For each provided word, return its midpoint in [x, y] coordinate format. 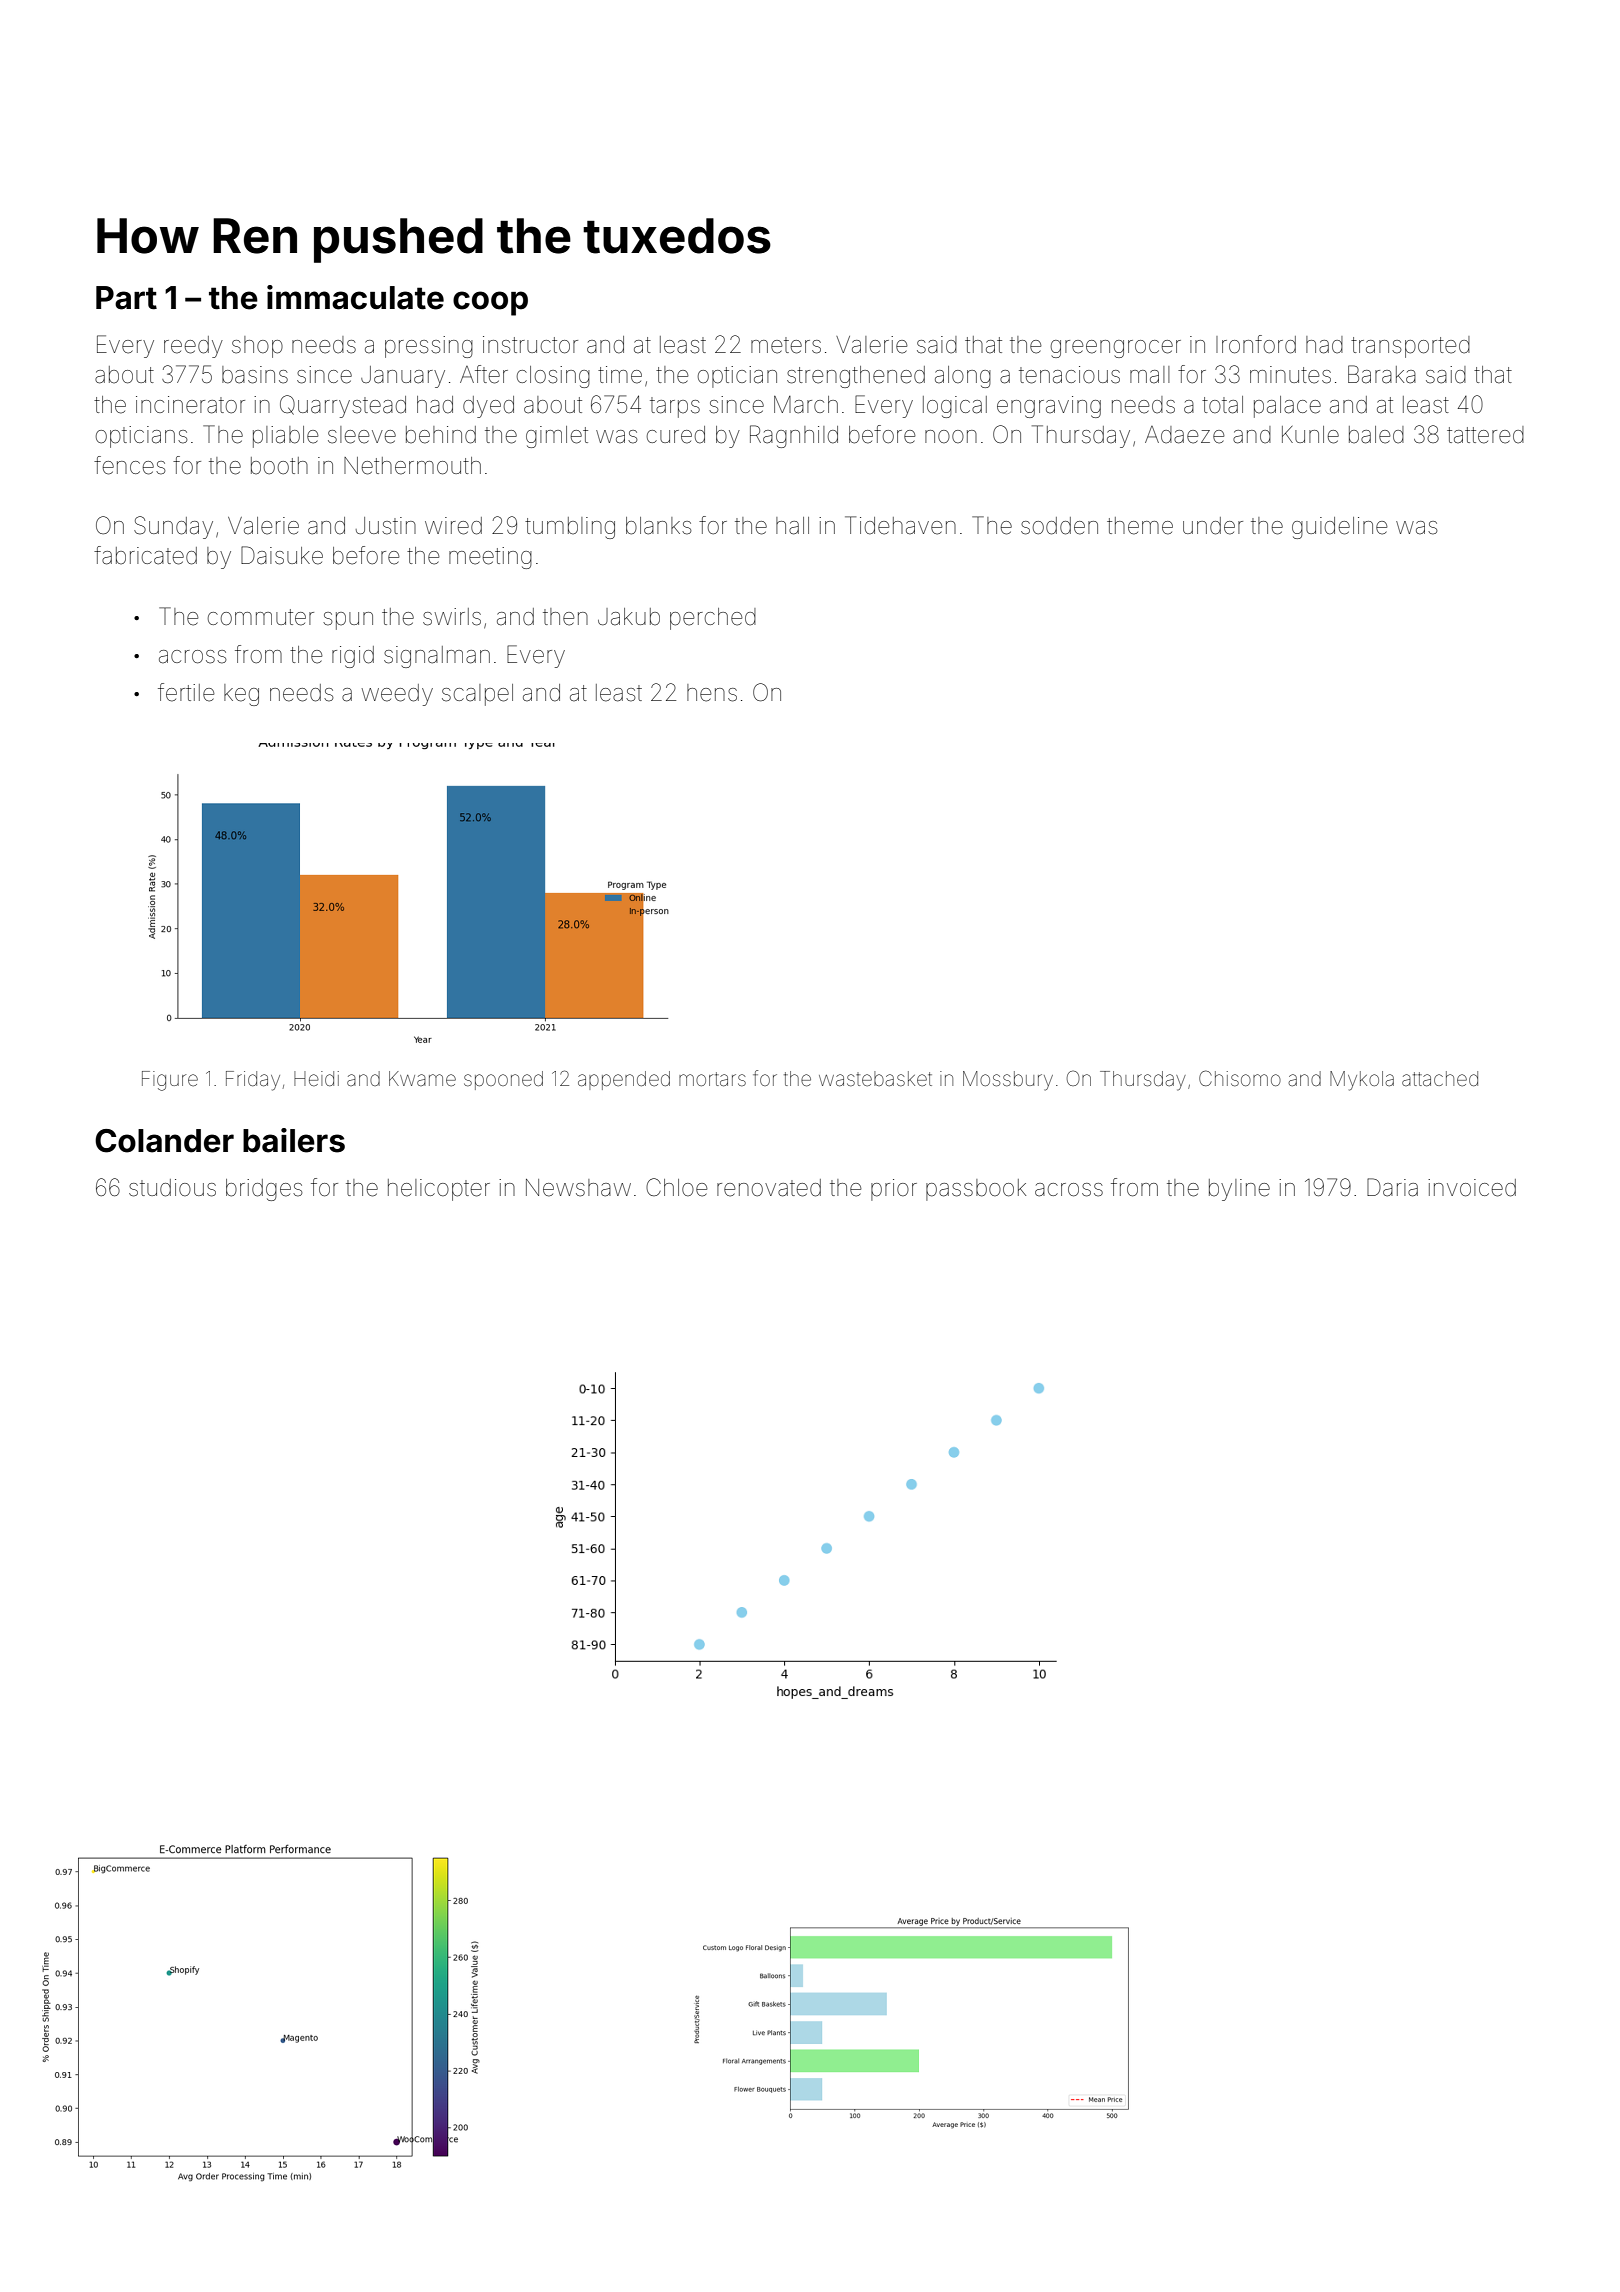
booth [279, 466]
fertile [186, 692]
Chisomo [1240, 1078]
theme [1140, 526]
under [1213, 526]
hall [792, 526]
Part [126, 298]
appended [624, 1080]
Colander [164, 1141]
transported [1410, 347]
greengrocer [1116, 349]
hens [712, 693]
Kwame [422, 1078]
